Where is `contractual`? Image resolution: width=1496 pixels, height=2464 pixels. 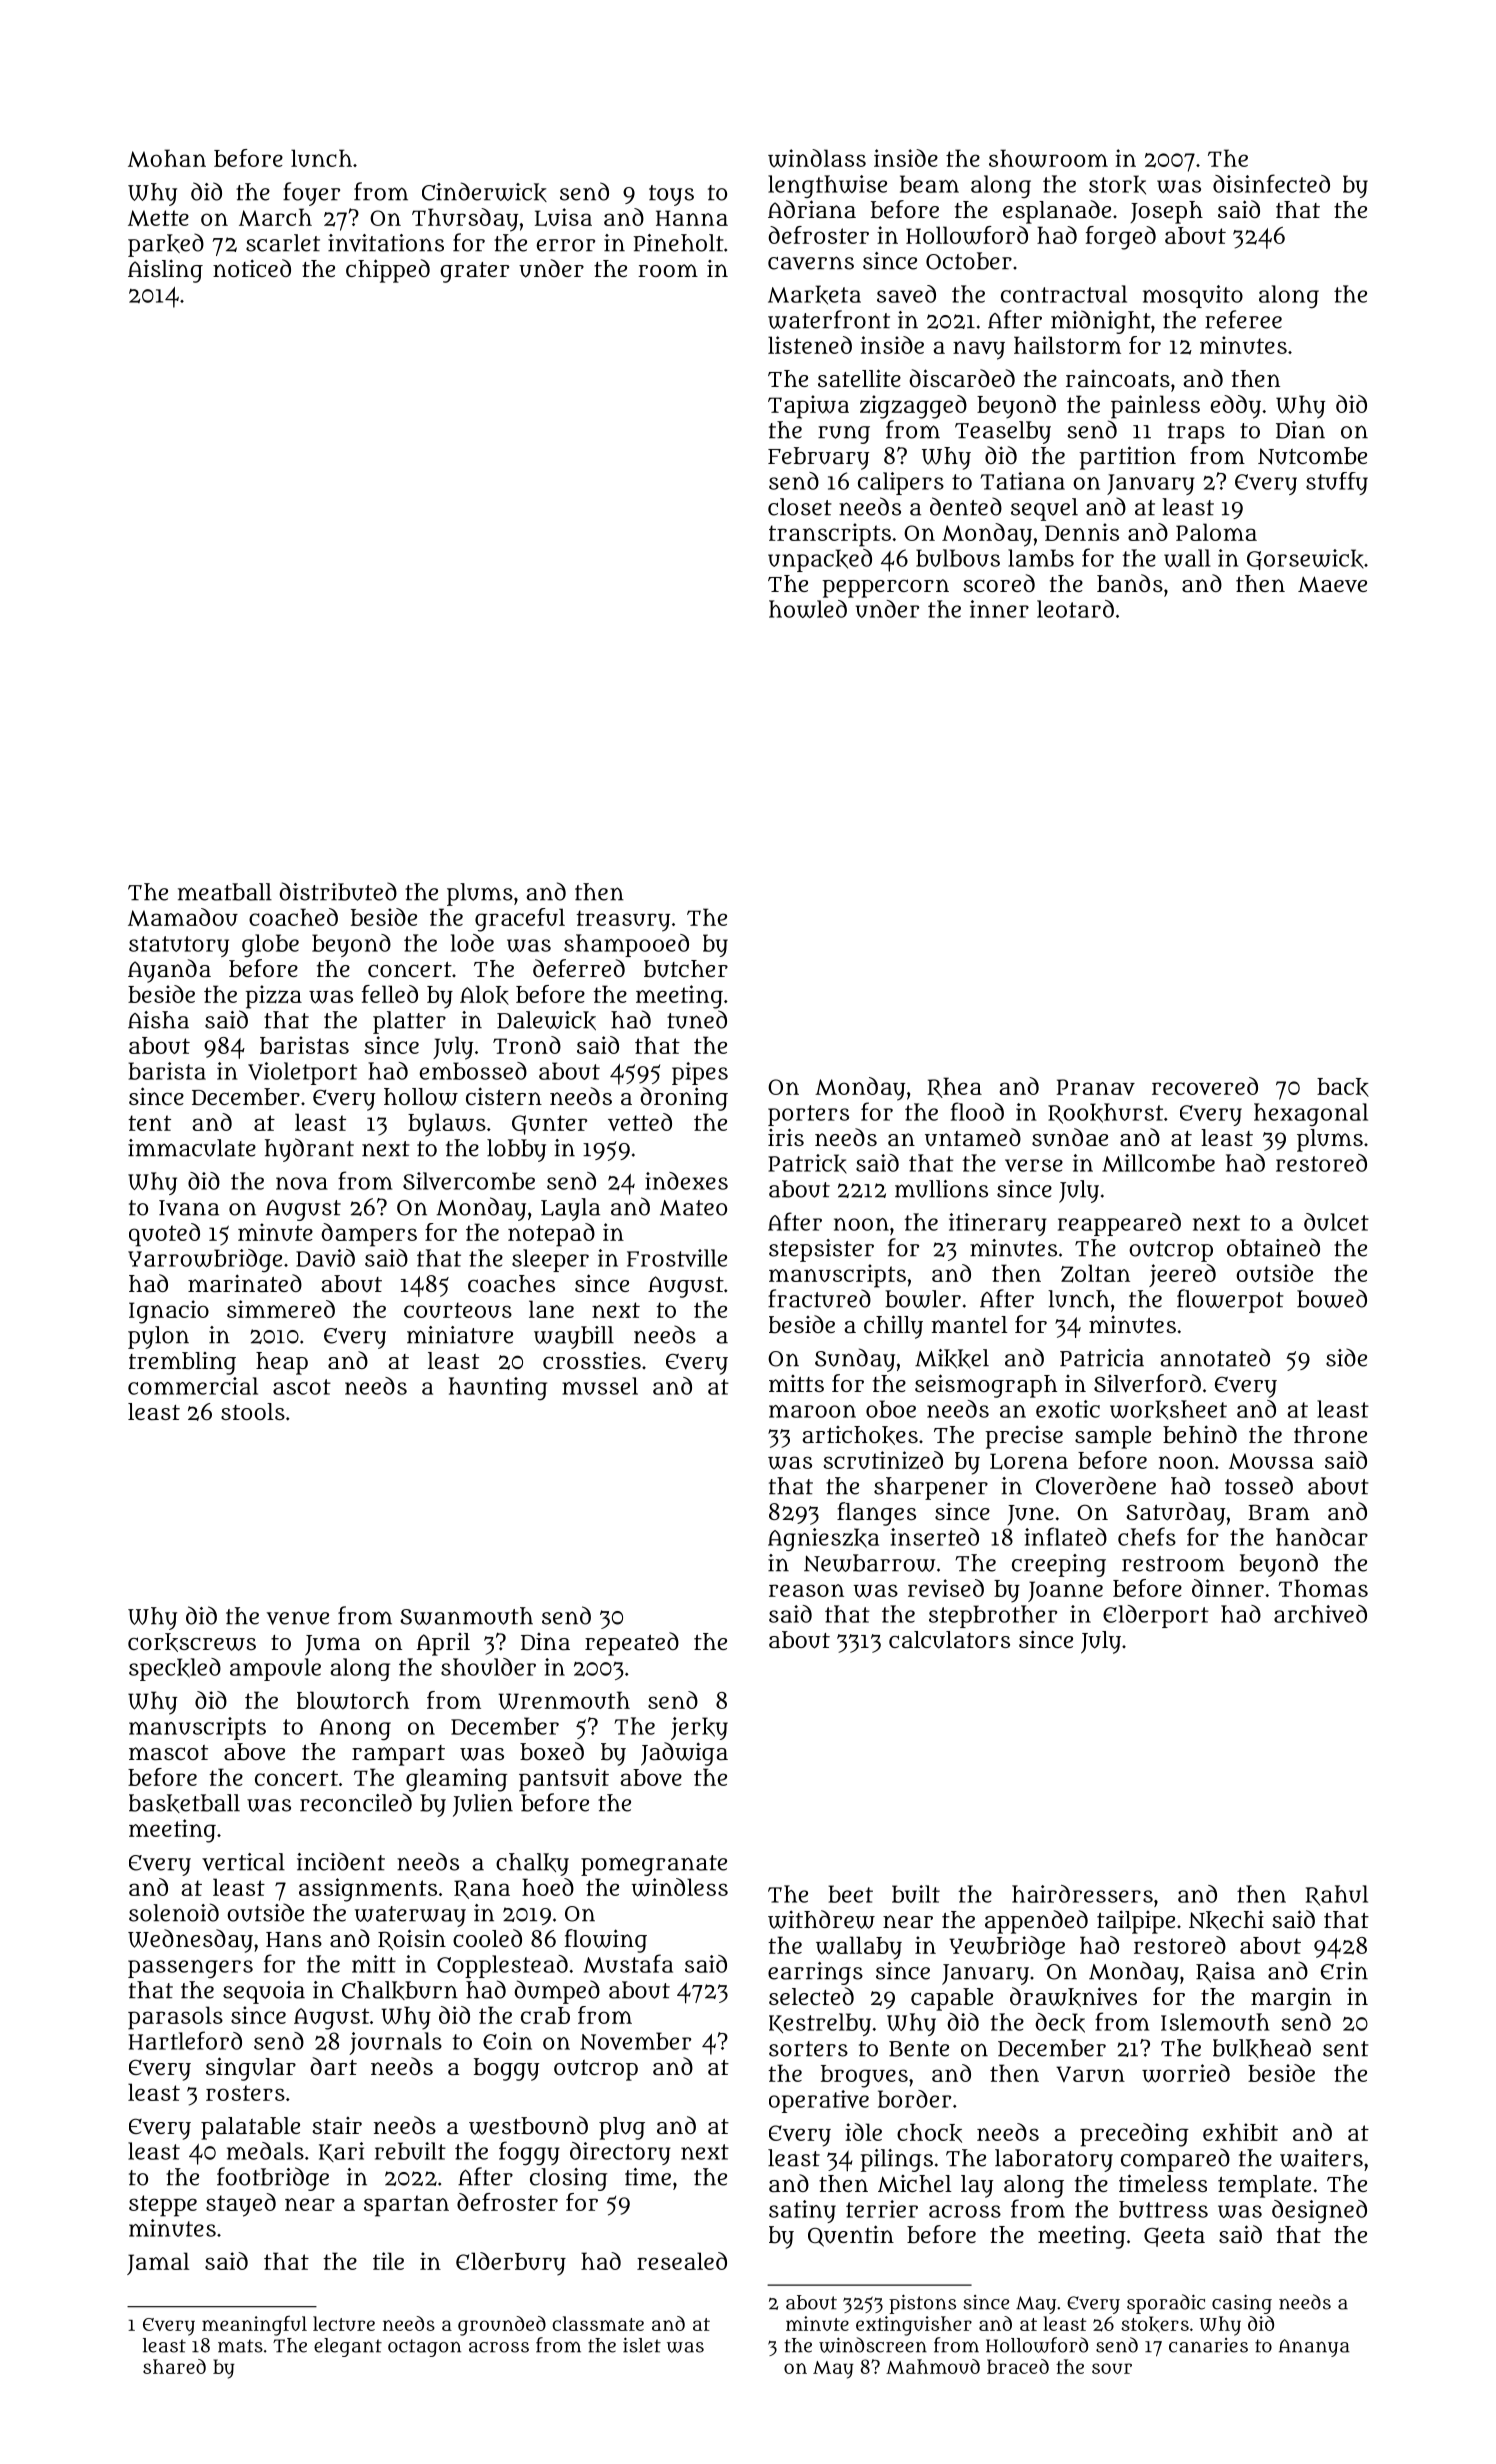
contractual is located at coordinates (1064, 294).
